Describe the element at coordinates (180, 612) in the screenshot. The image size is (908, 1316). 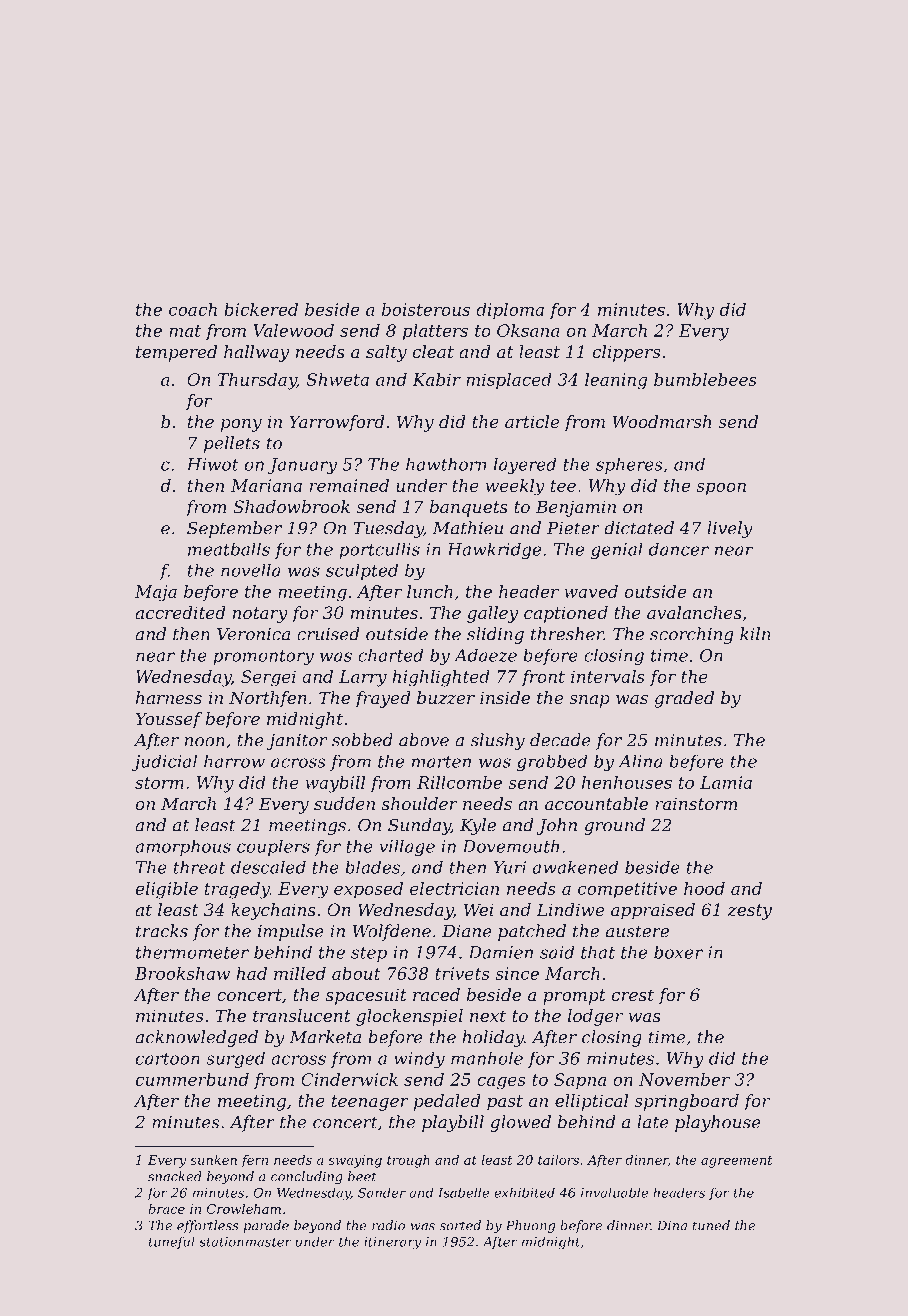
I see `accredited` at that location.
